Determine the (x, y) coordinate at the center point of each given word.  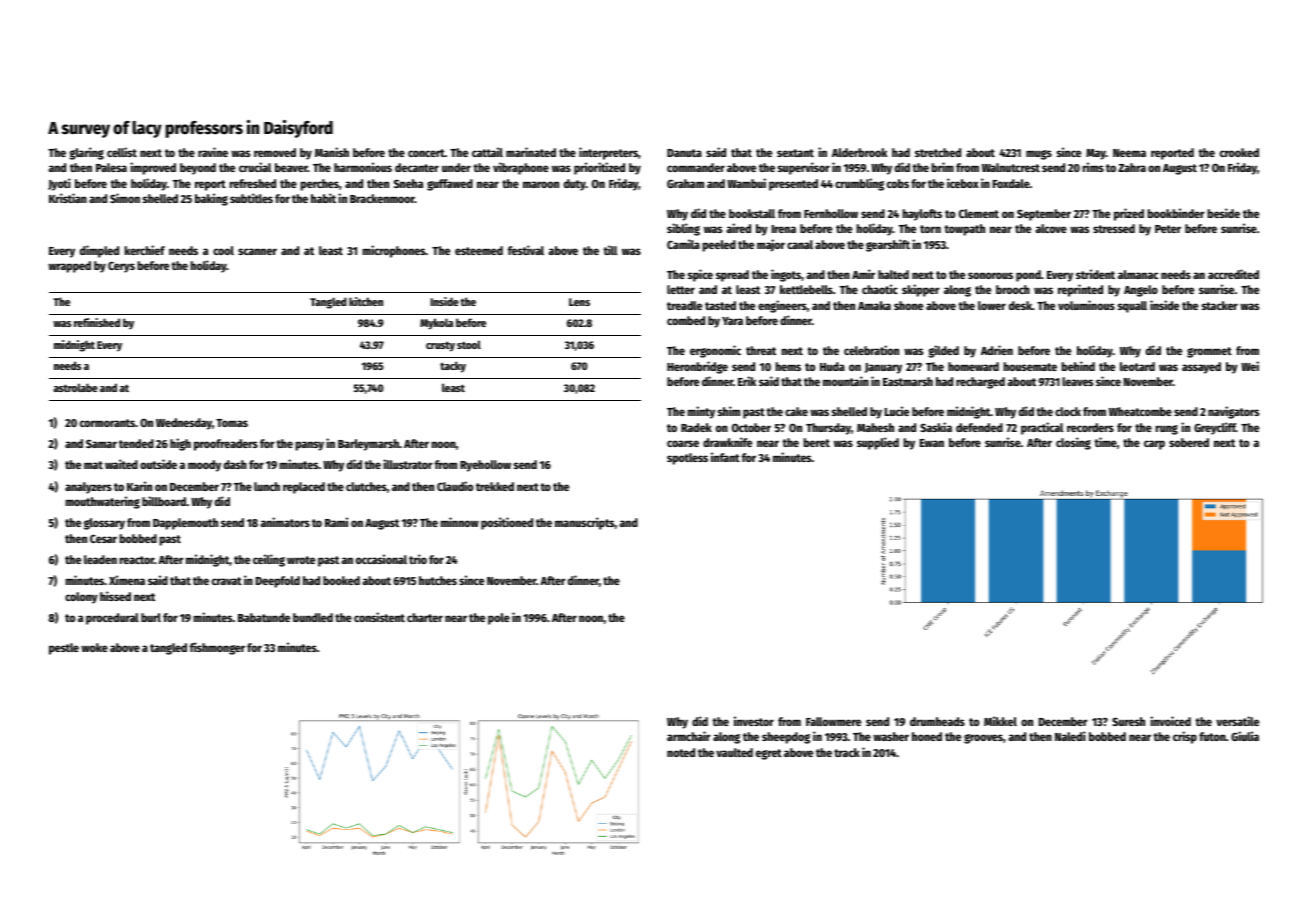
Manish (332, 152)
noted (681, 752)
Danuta (684, 153)
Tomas (232, 423)
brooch (1013, 289)
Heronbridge (697, 367)
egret (769, 754)
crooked (1239, 152)
